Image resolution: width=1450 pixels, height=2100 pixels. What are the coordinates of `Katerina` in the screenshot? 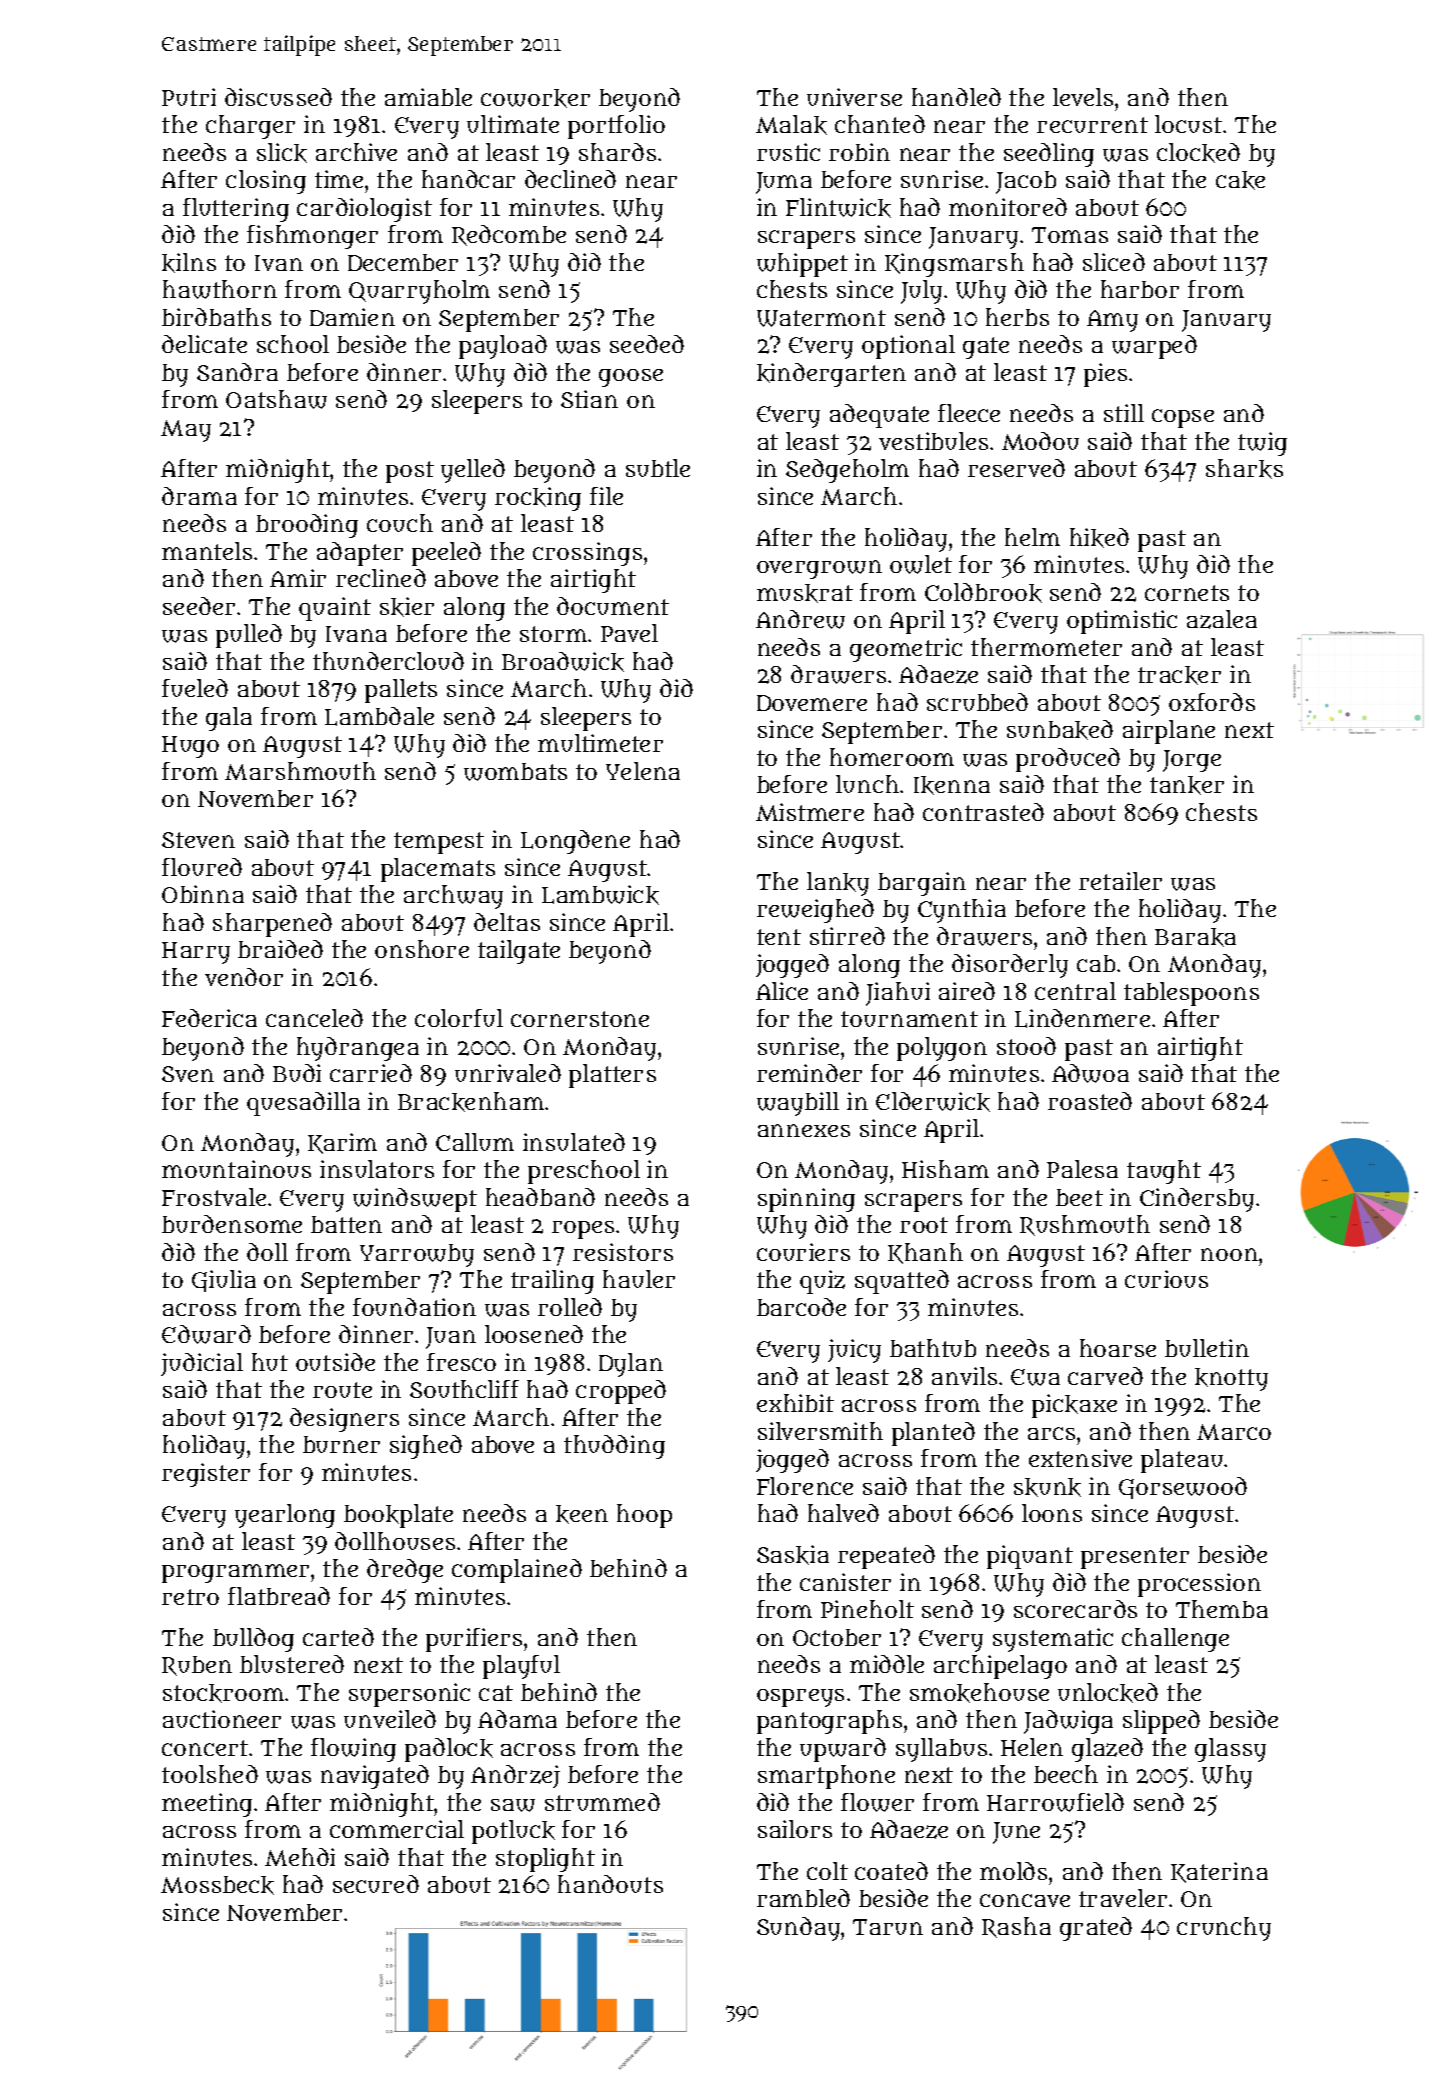 It's located at (1219, 1872).
